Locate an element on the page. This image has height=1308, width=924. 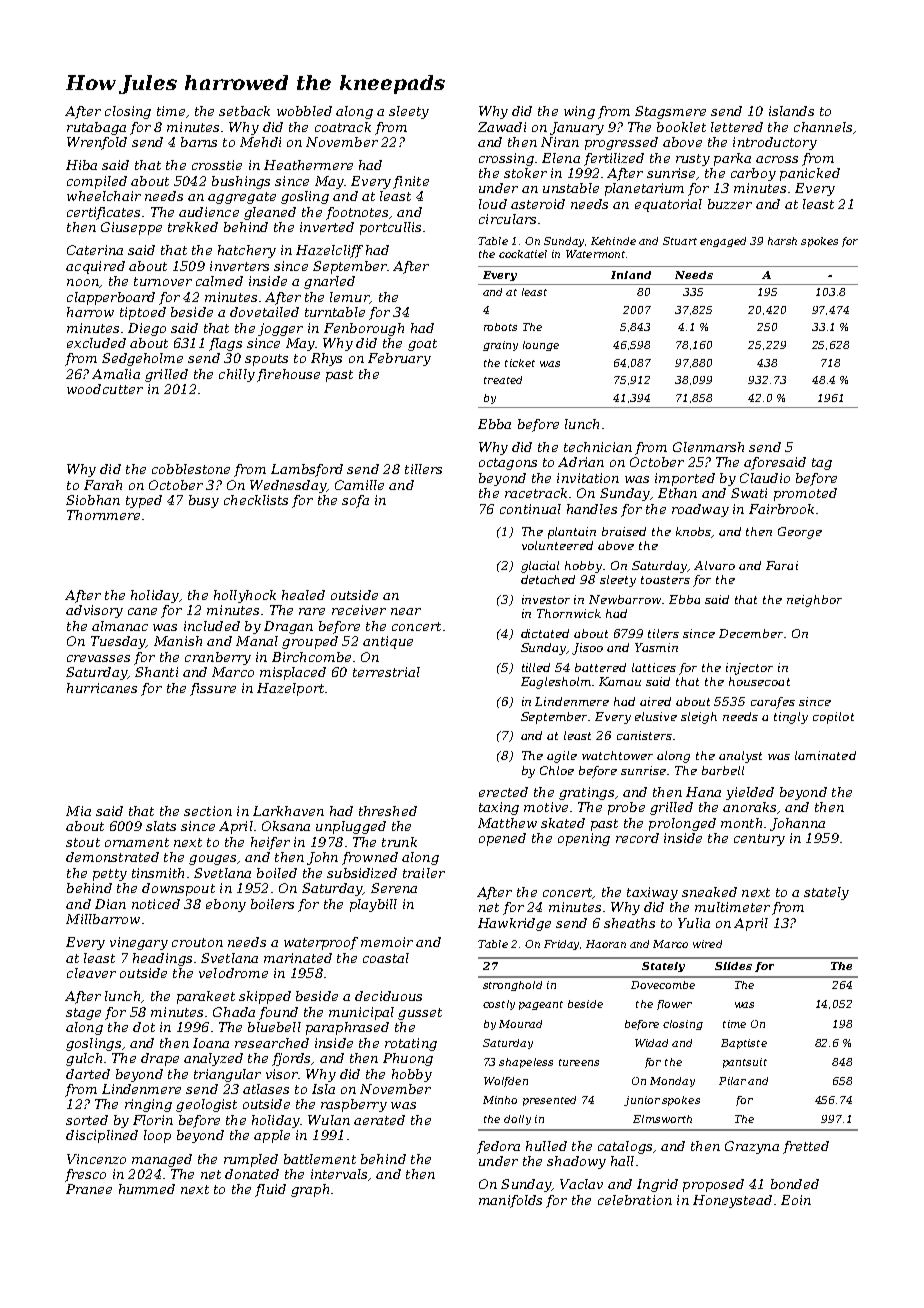
wobbled is located at coordinates (304, 111).
